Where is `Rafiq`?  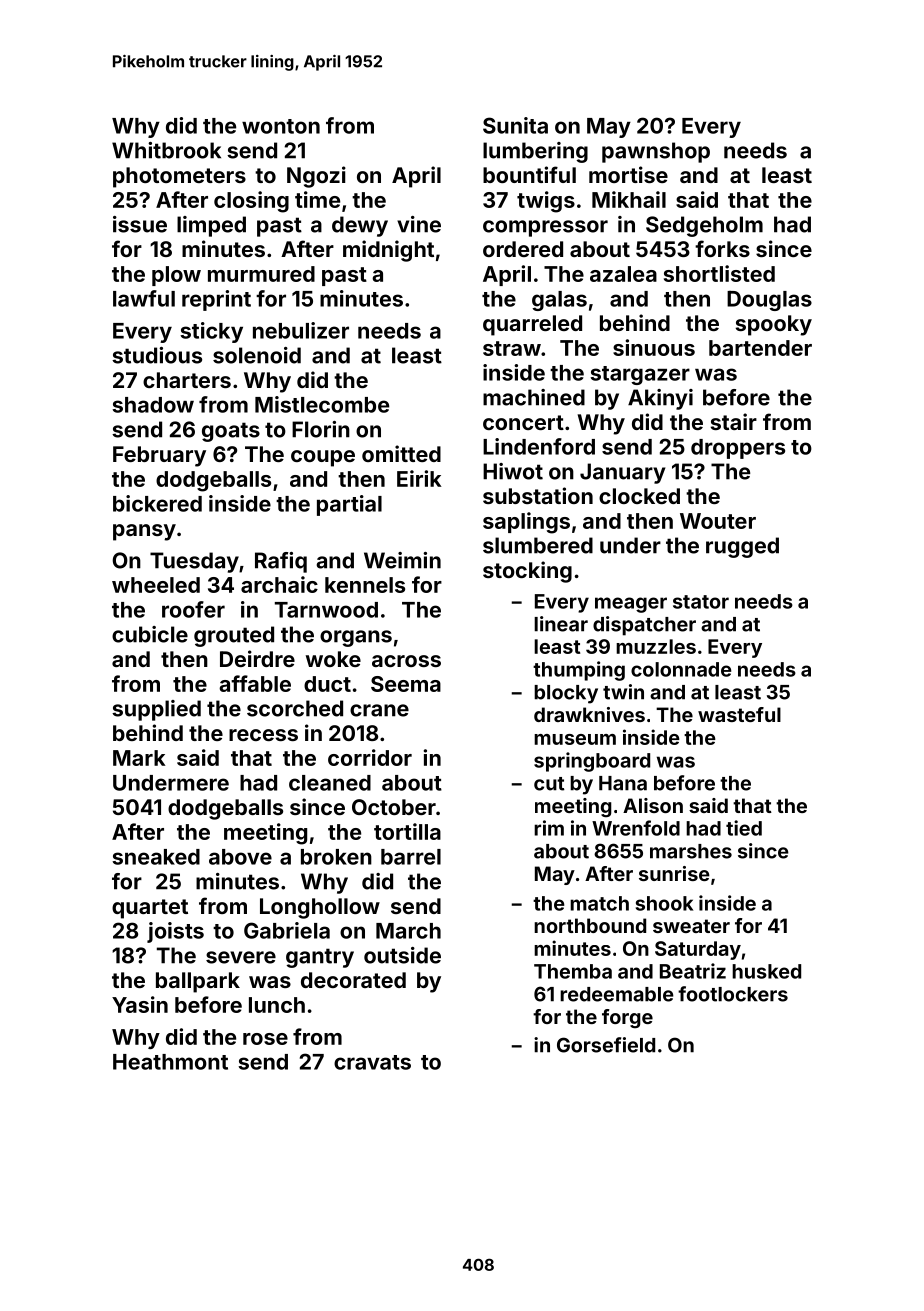
Rafiq is located at coordinates (281, 562).
